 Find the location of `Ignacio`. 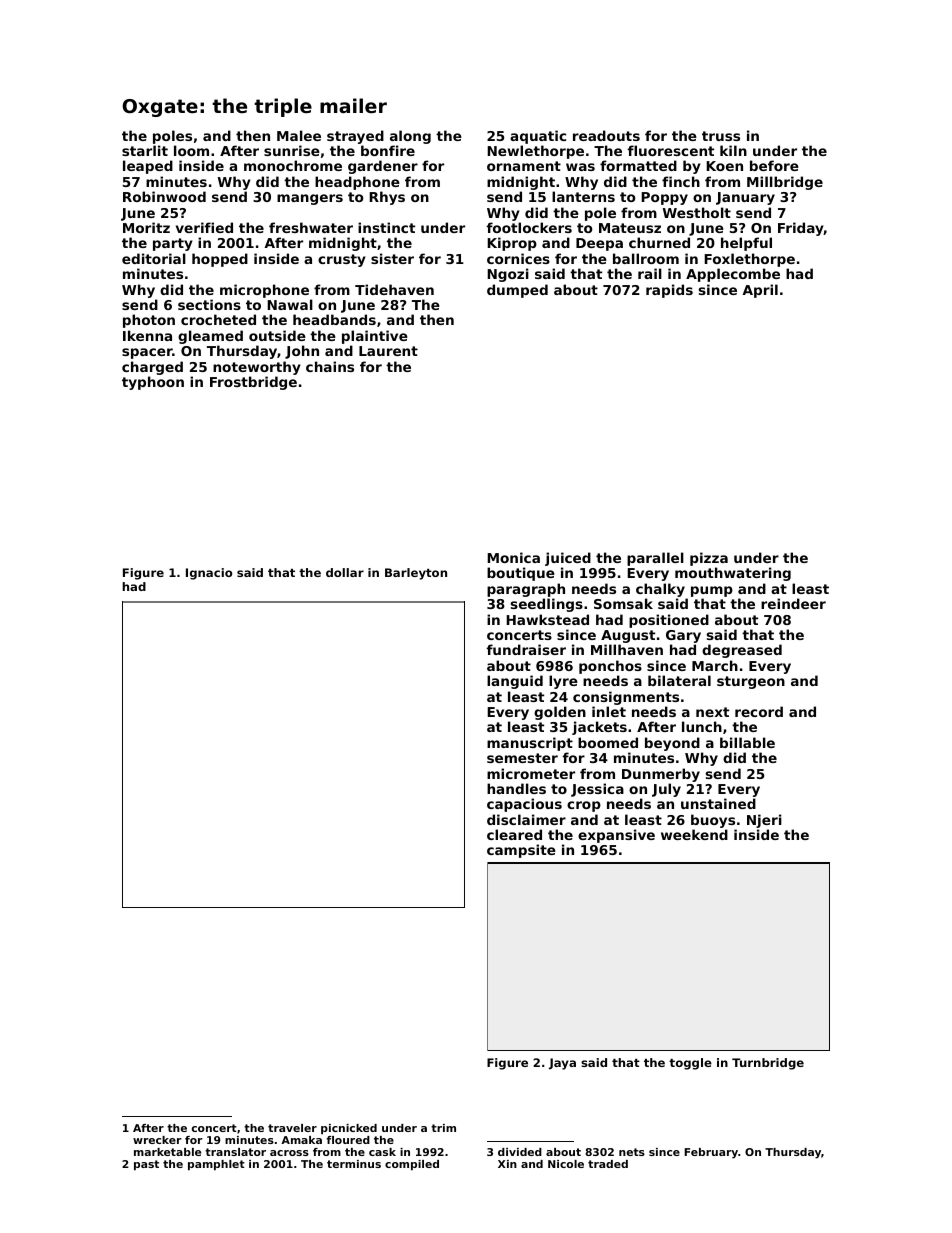

Ignacio is located at coordinates (209, 574).
